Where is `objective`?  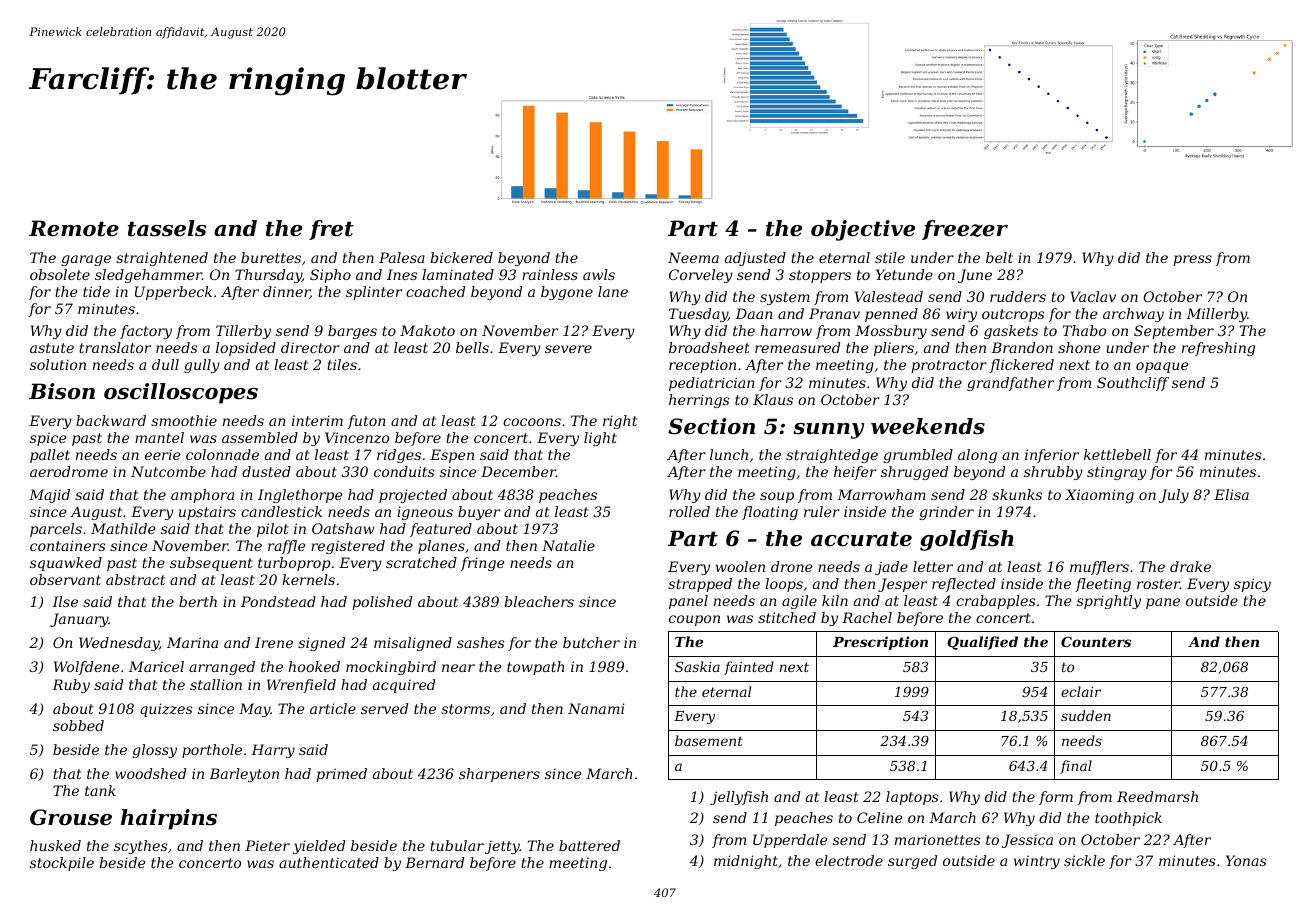 objective is located at coordinates (863, 230).
